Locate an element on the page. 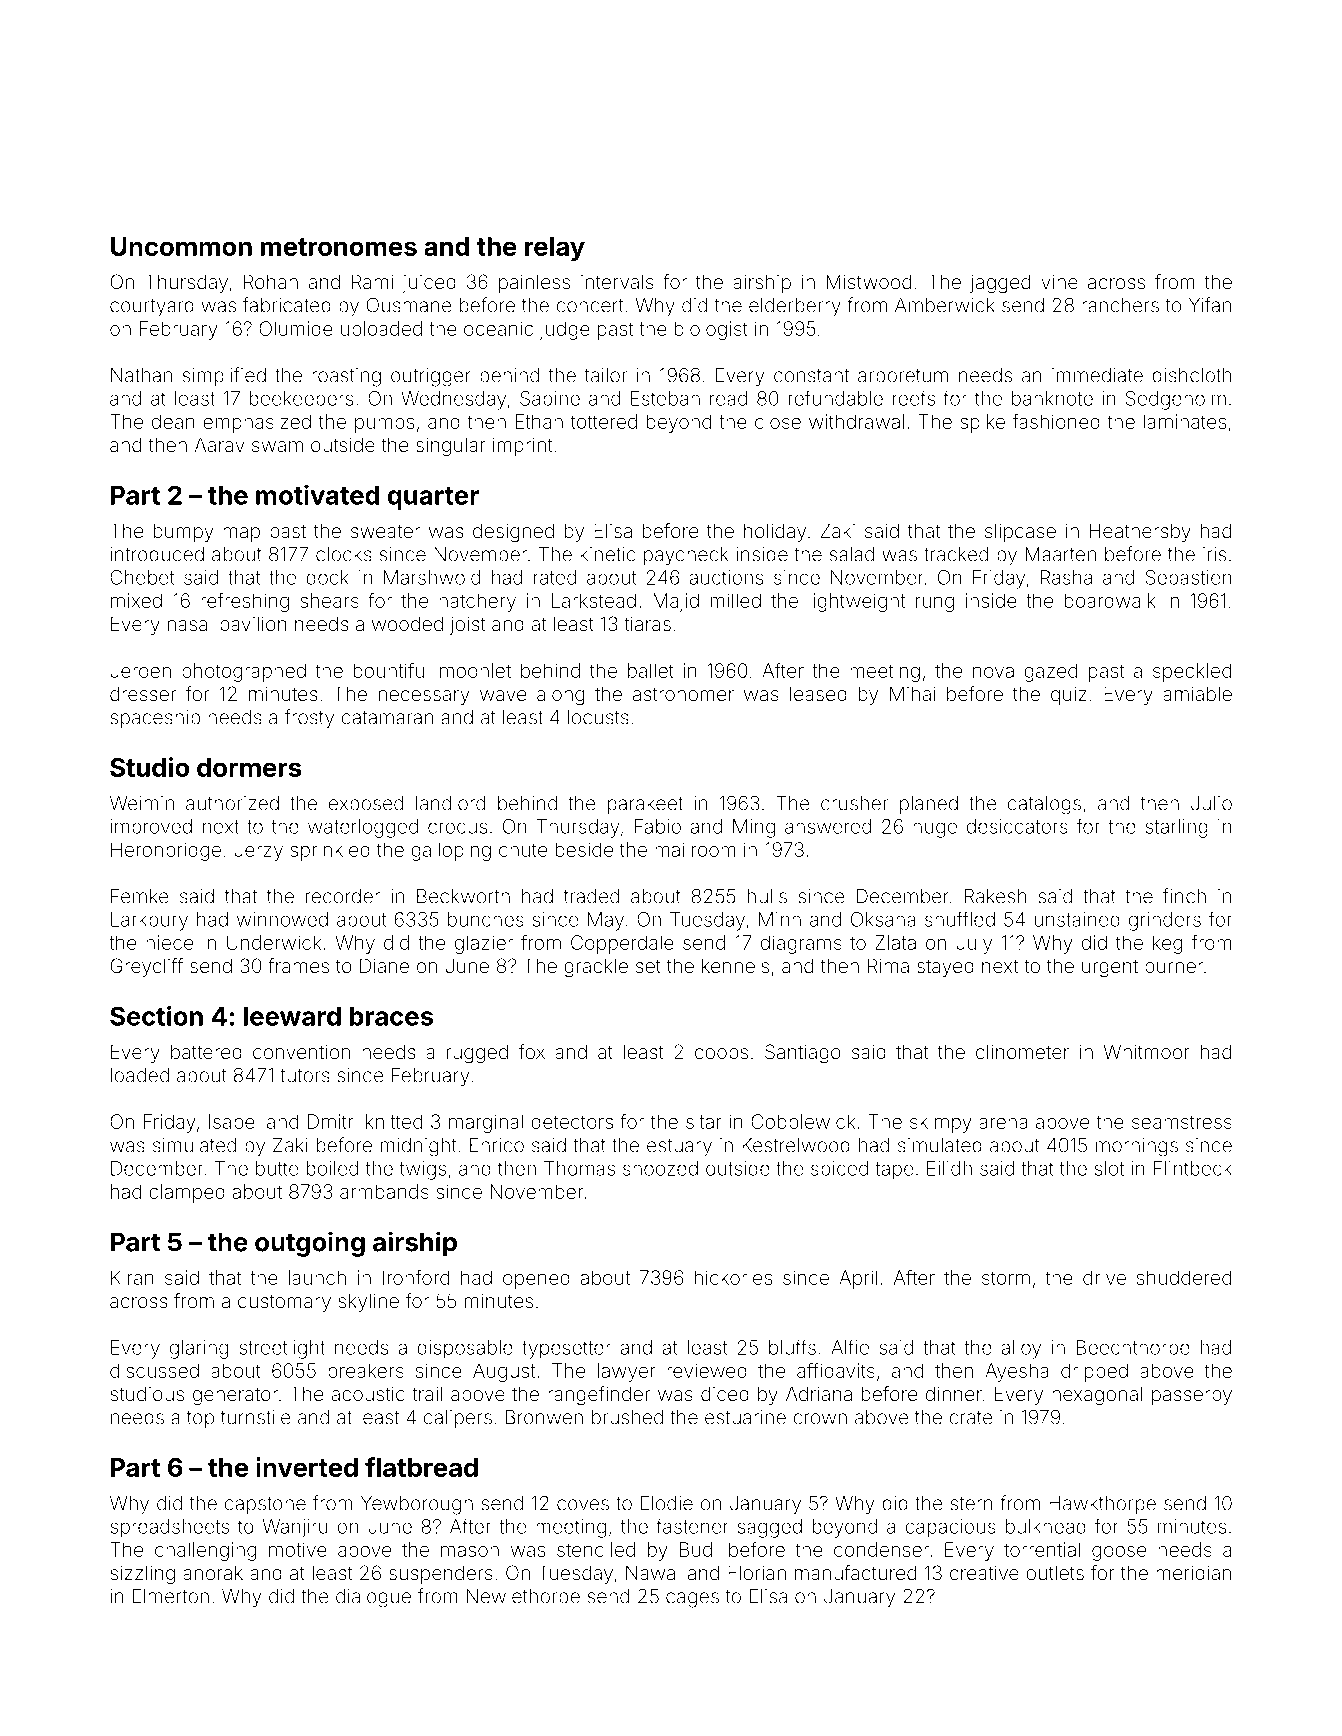 This document has height=1736, width=1342. intervals is located at coordinates (617, 281).
